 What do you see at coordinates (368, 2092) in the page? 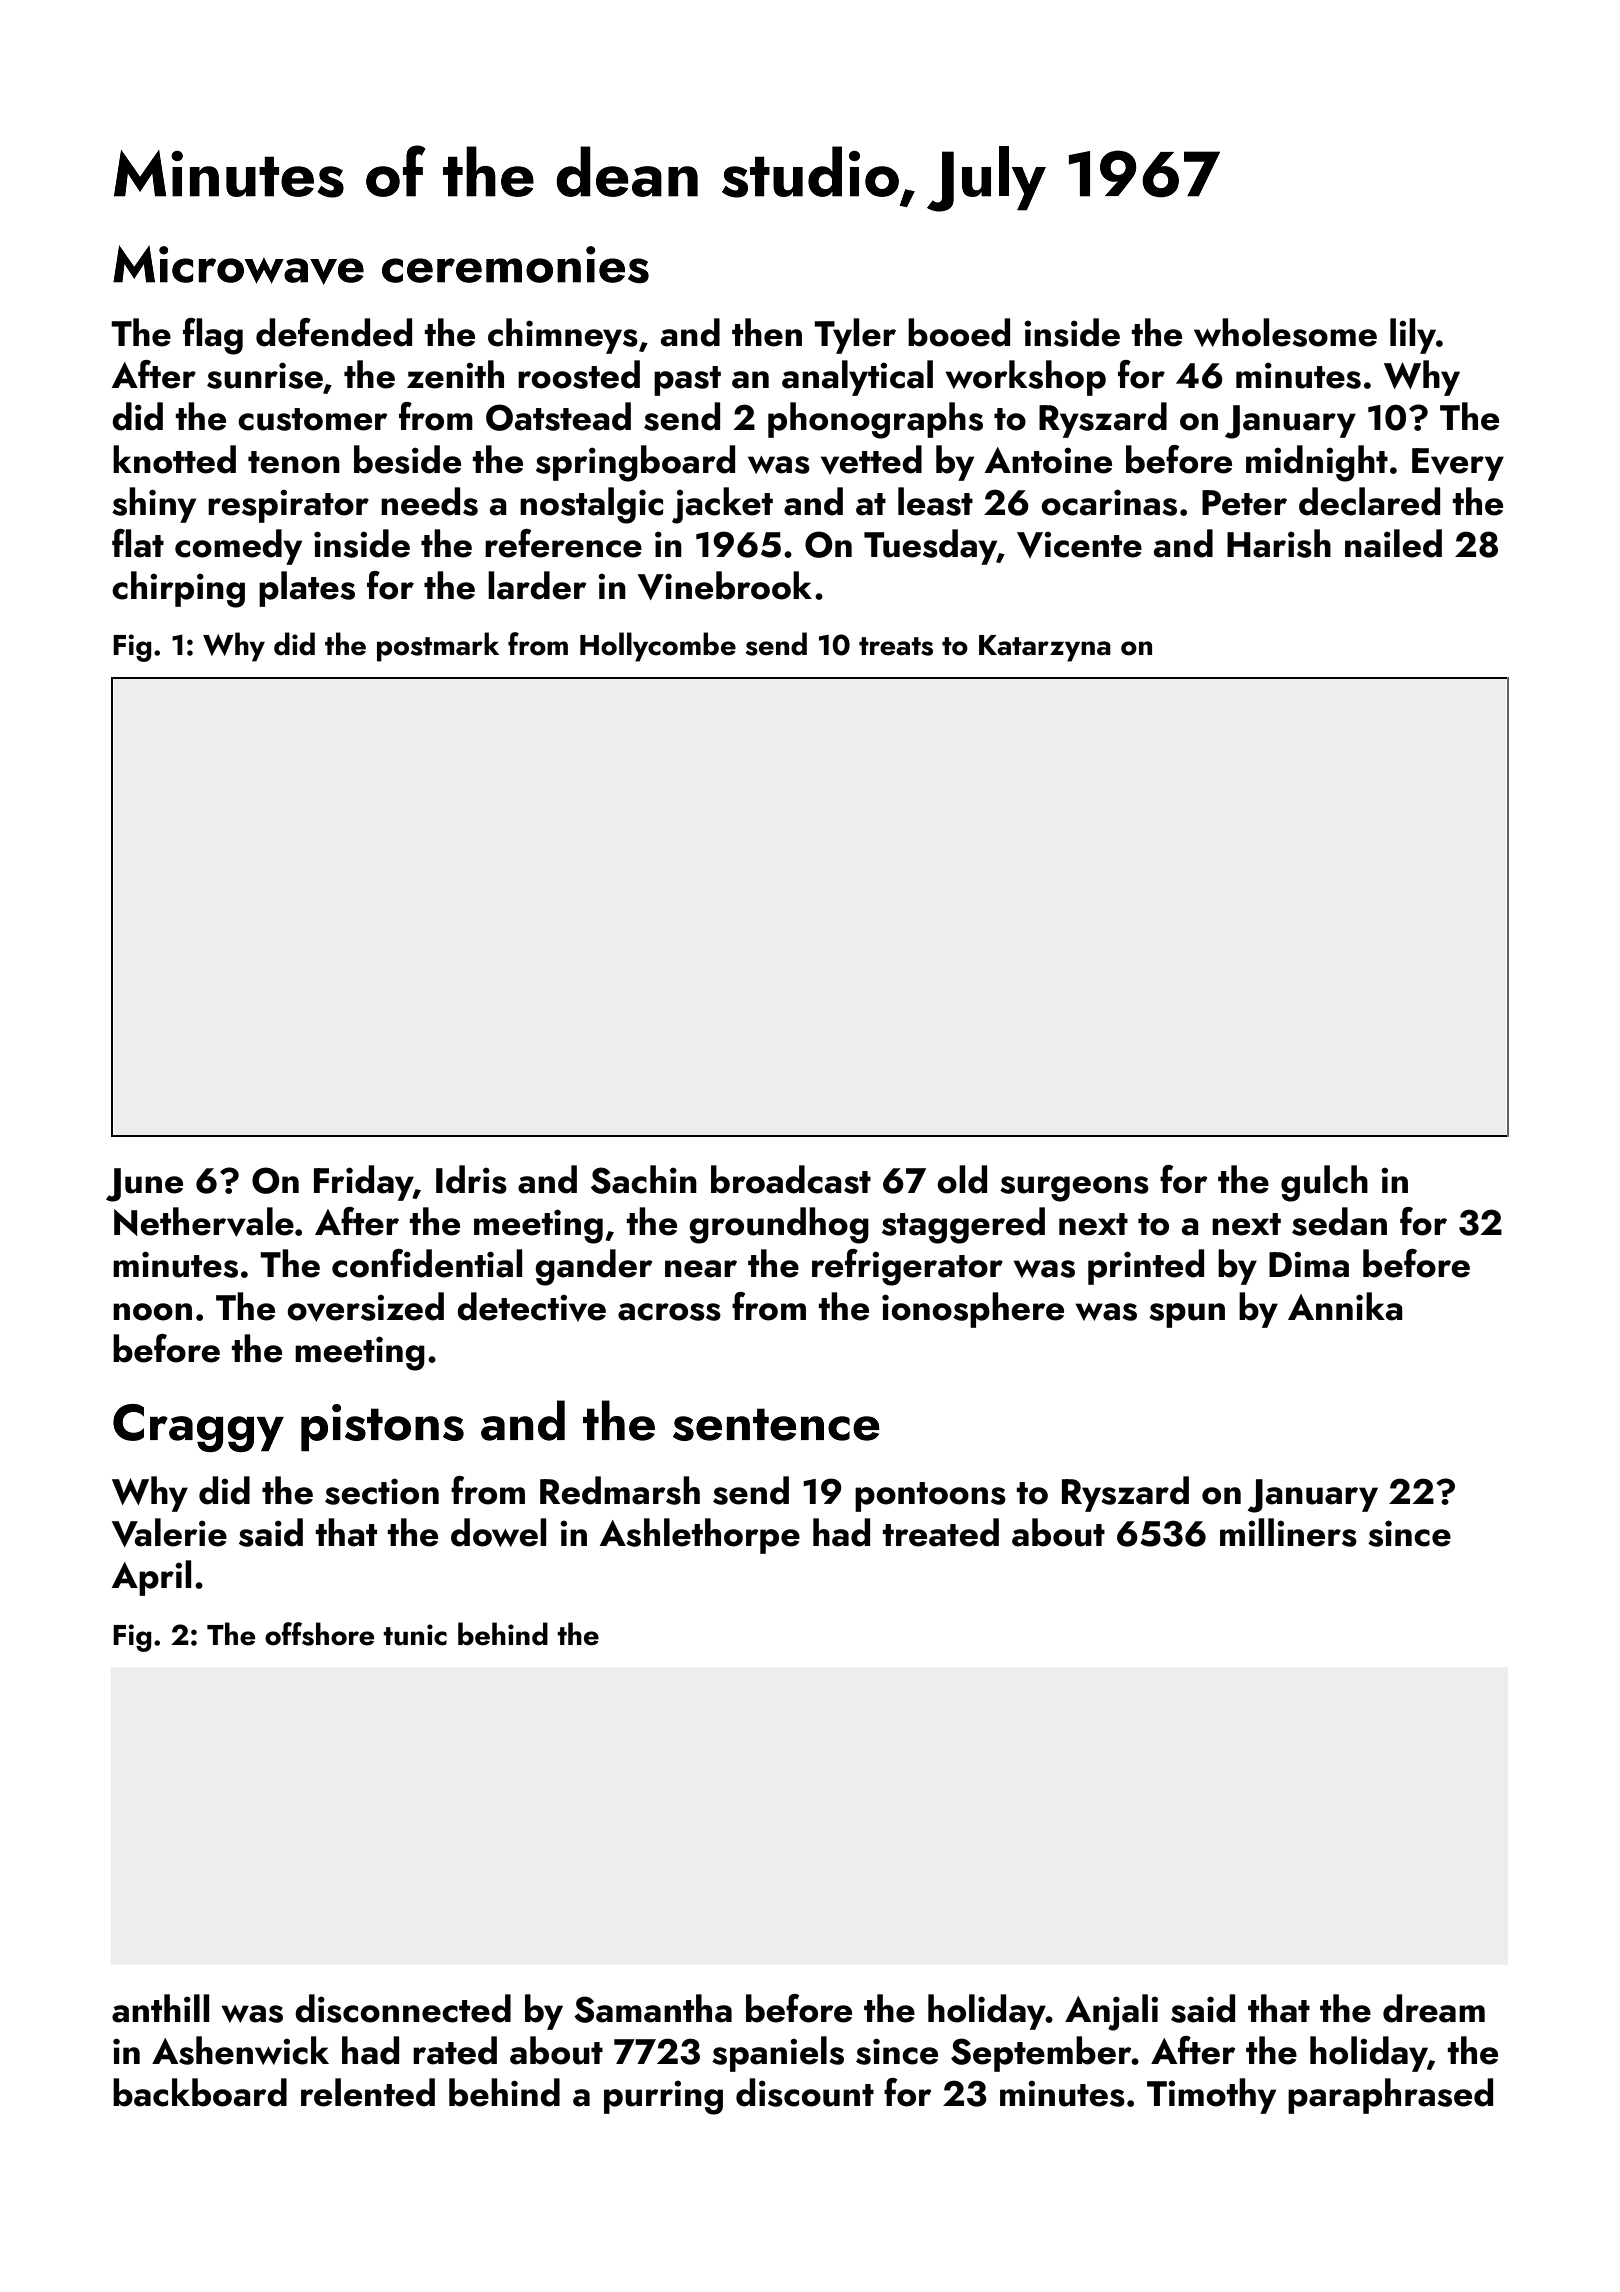
I see `relented` at bounding box center [368, 2092].
